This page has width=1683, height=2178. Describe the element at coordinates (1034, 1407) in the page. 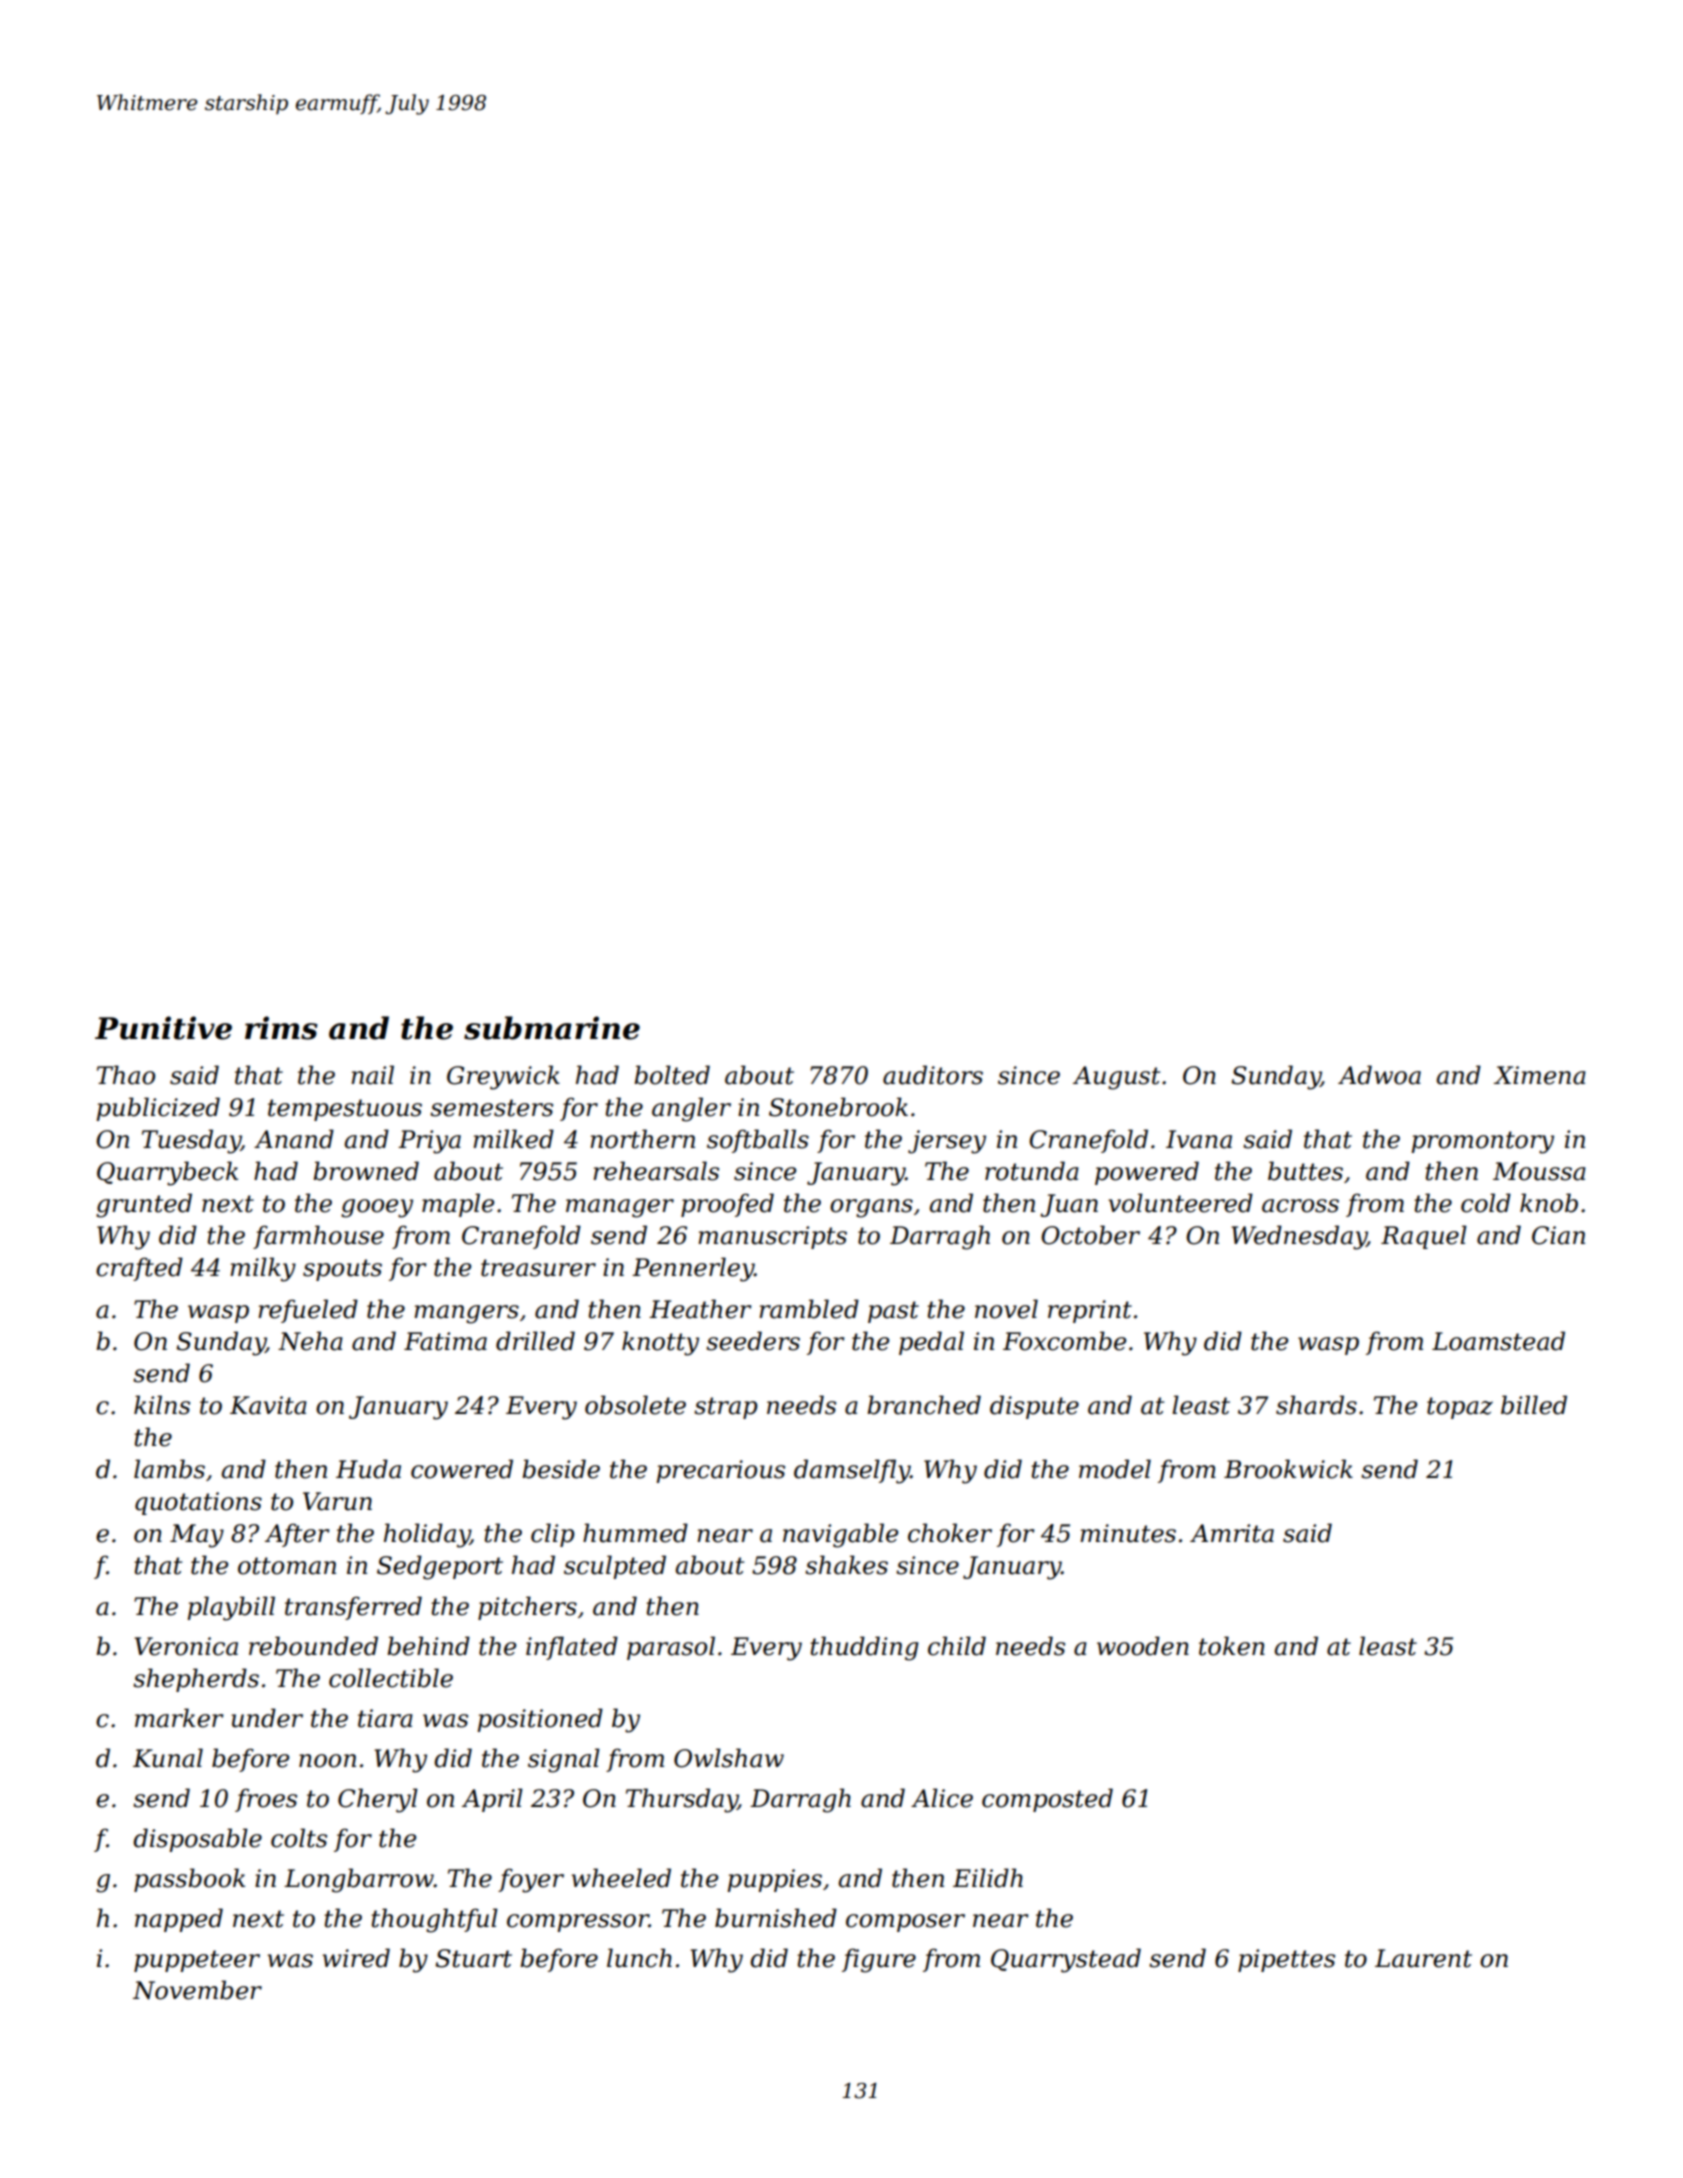

I see `dispute` at that location.
